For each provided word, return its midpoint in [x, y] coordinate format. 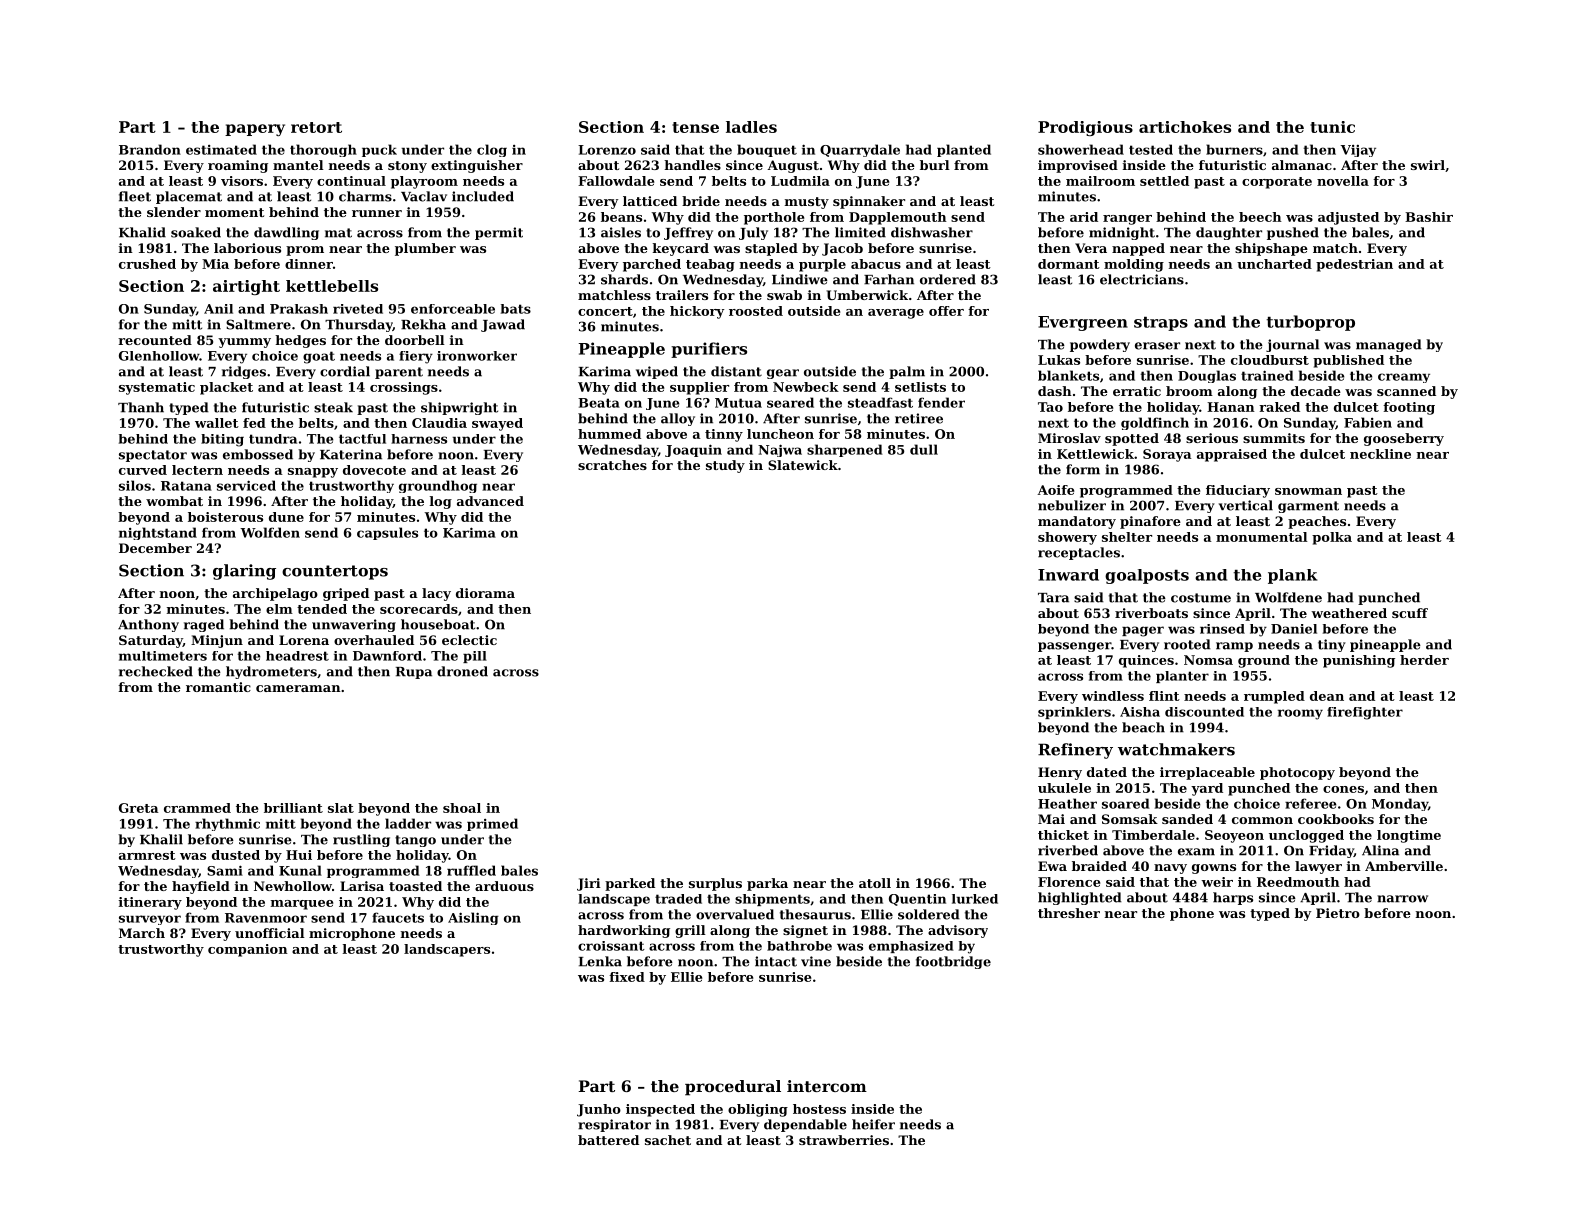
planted [964, 150]
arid [1084, 217]
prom [305, 251]
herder [1424, 660]
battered [608, 1140]
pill [475, 657]
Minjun [217, 641]
